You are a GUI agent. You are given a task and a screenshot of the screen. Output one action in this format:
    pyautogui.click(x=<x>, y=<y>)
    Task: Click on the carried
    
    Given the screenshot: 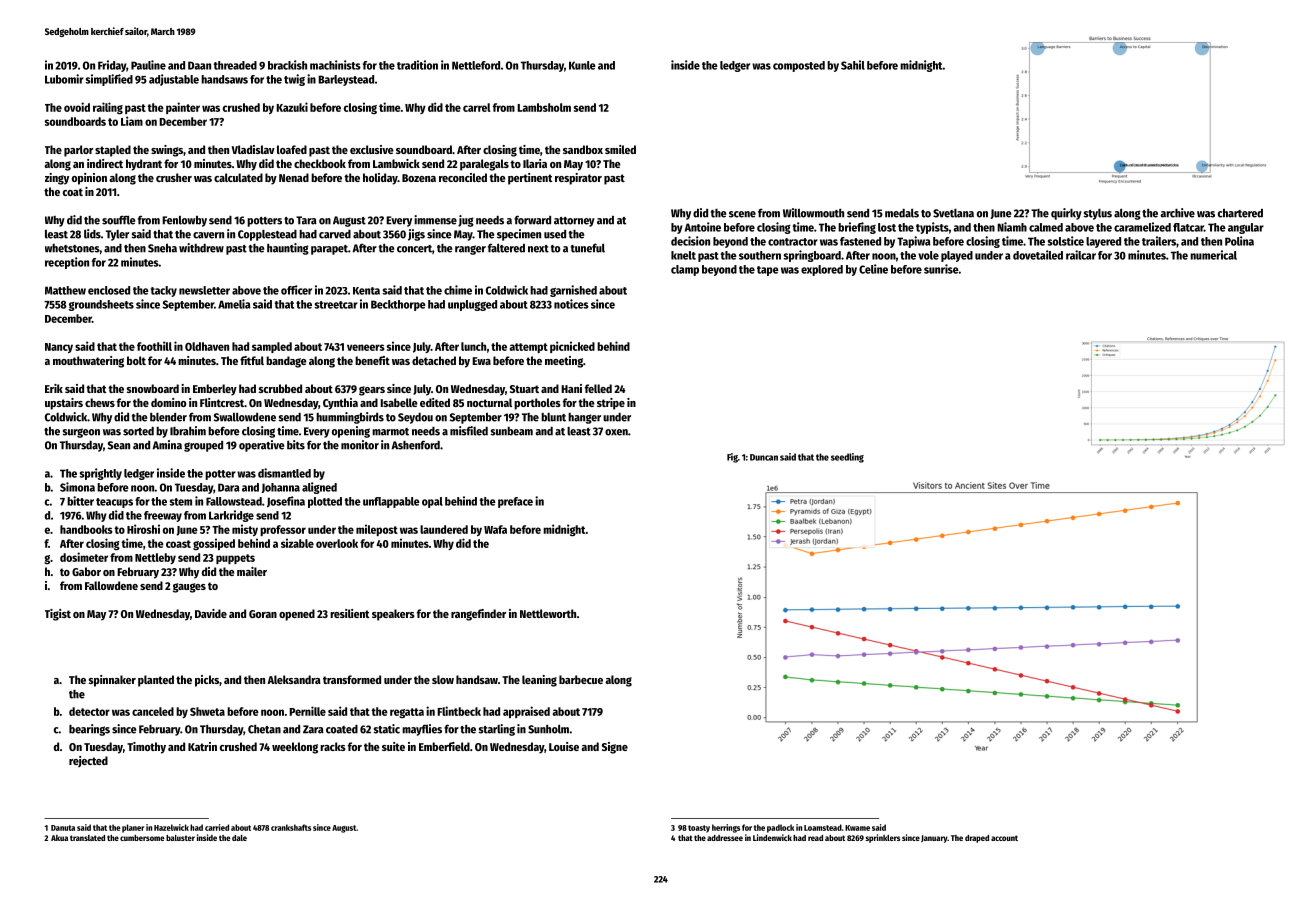 What is the action you would take?
    pyautogui.click(x=217, y=827)
